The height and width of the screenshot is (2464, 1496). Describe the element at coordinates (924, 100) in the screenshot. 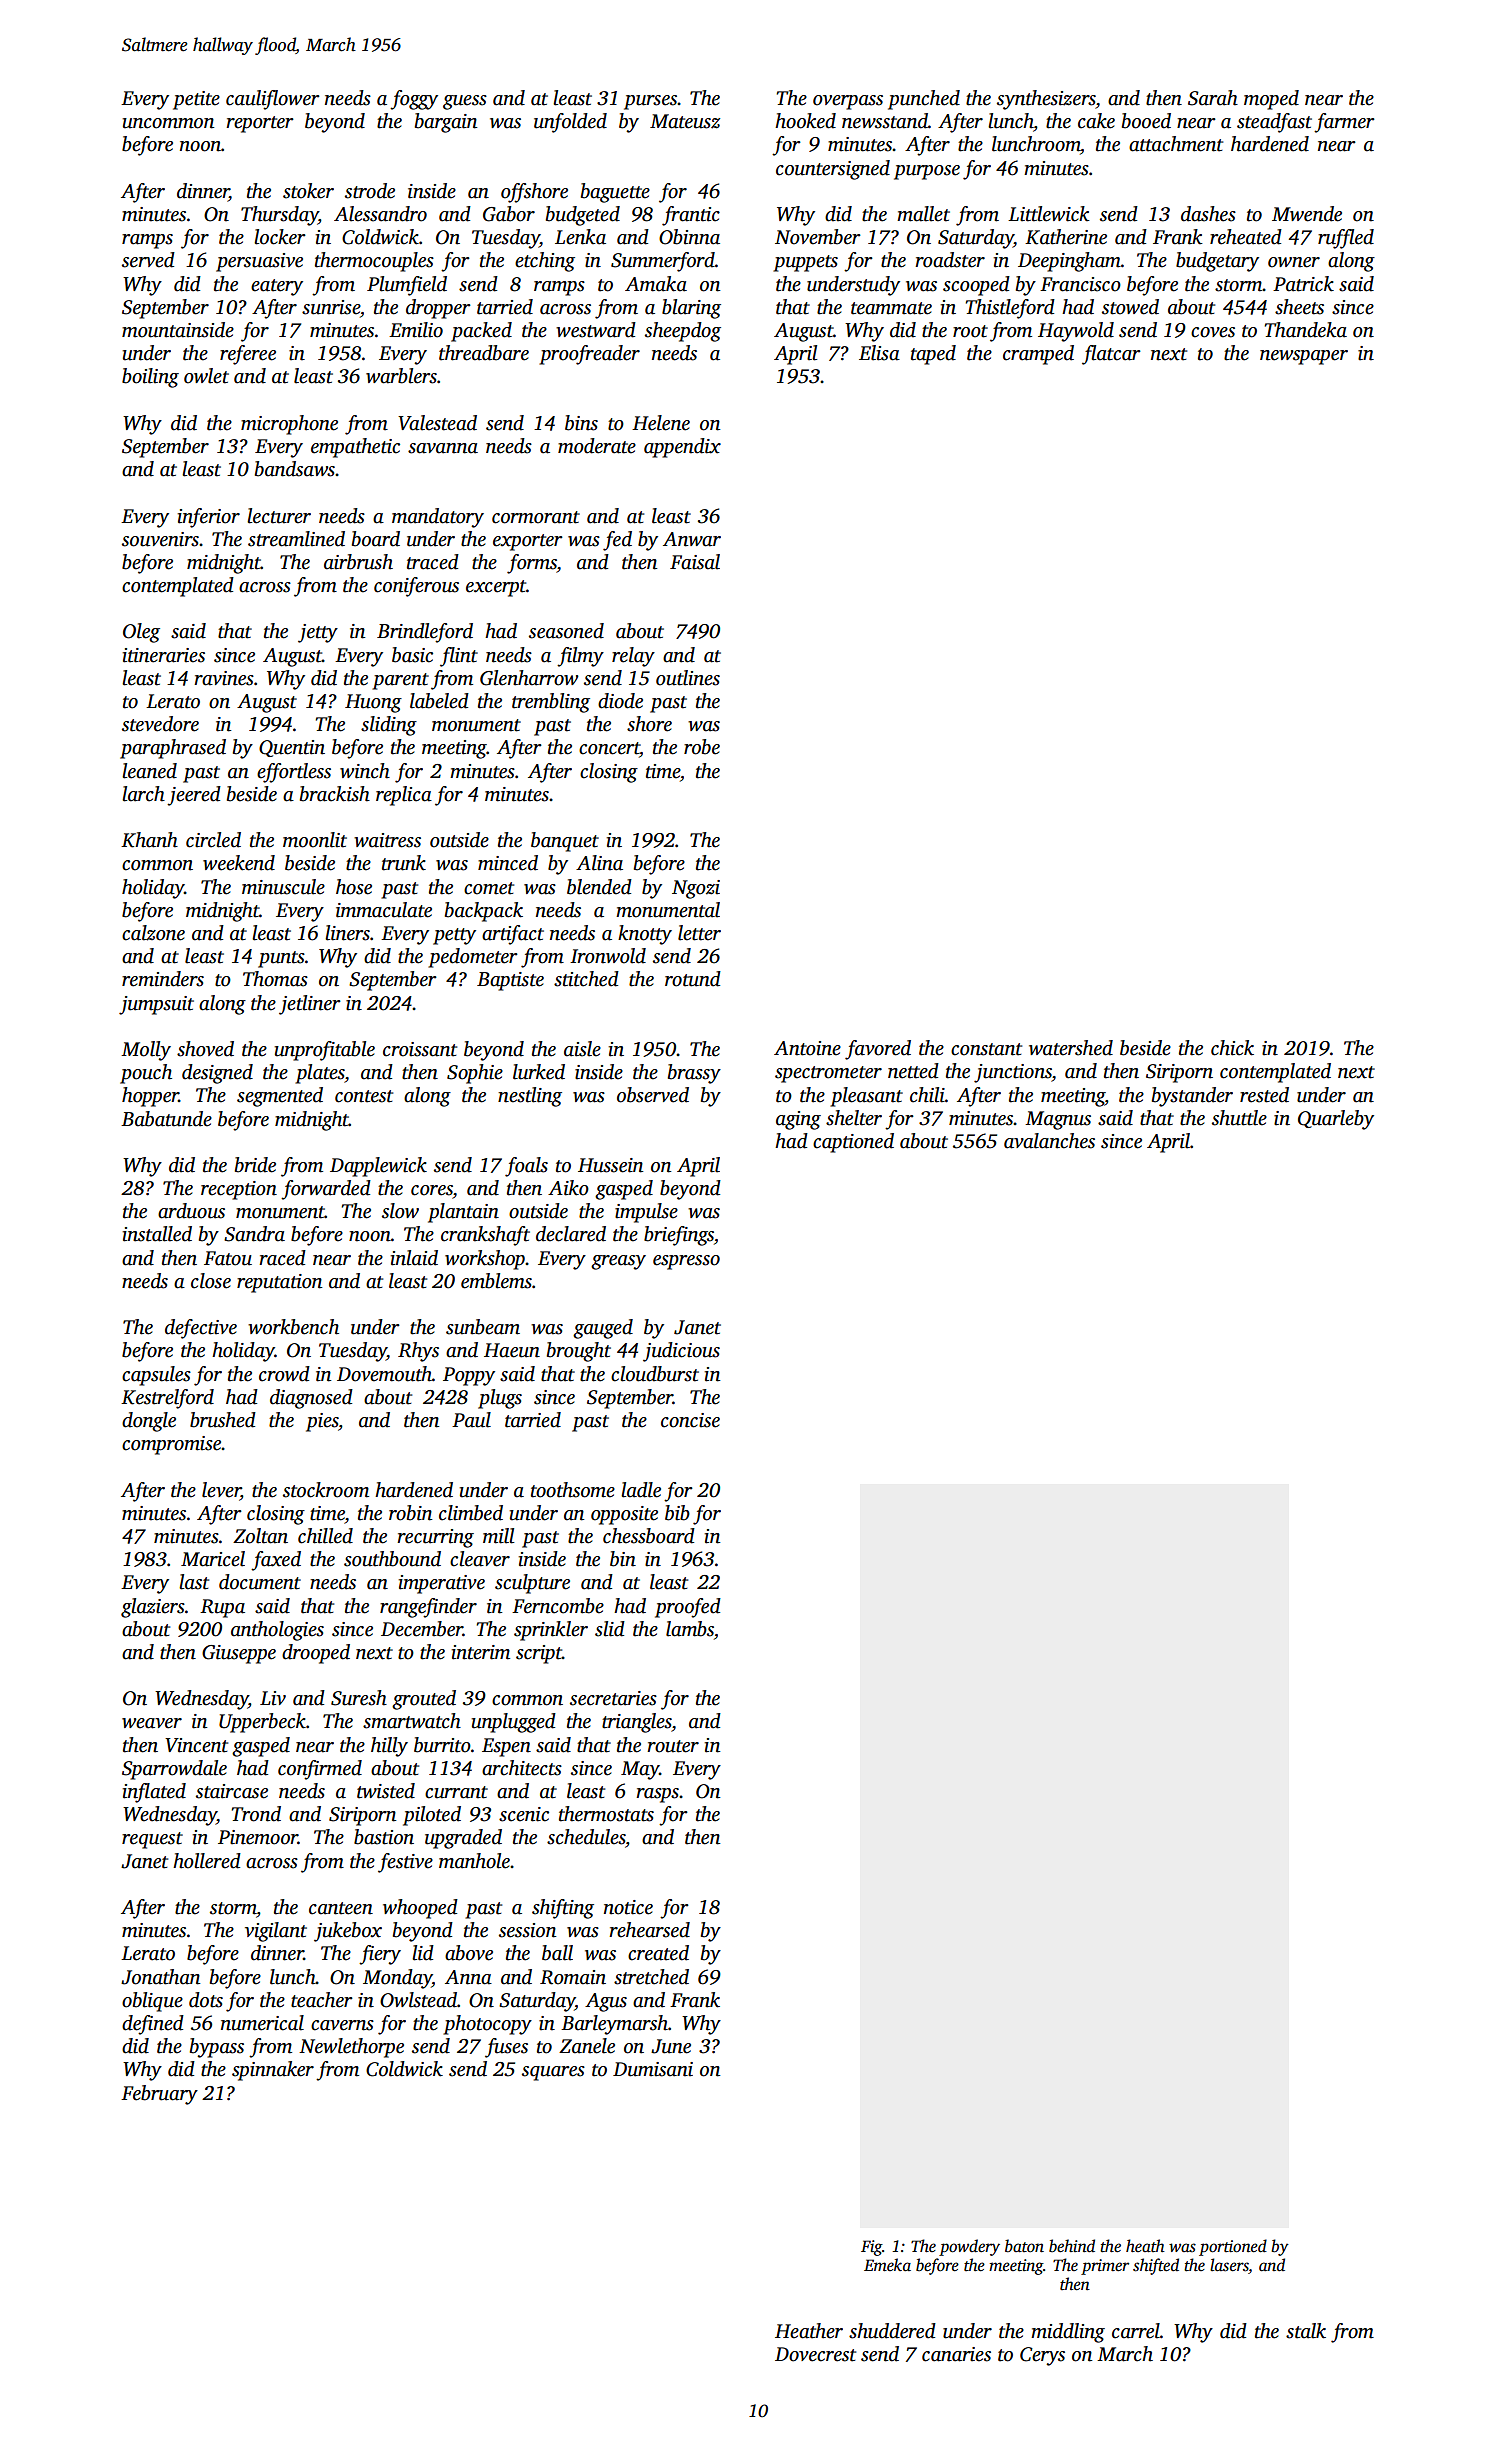

I see `punched` at that location.
